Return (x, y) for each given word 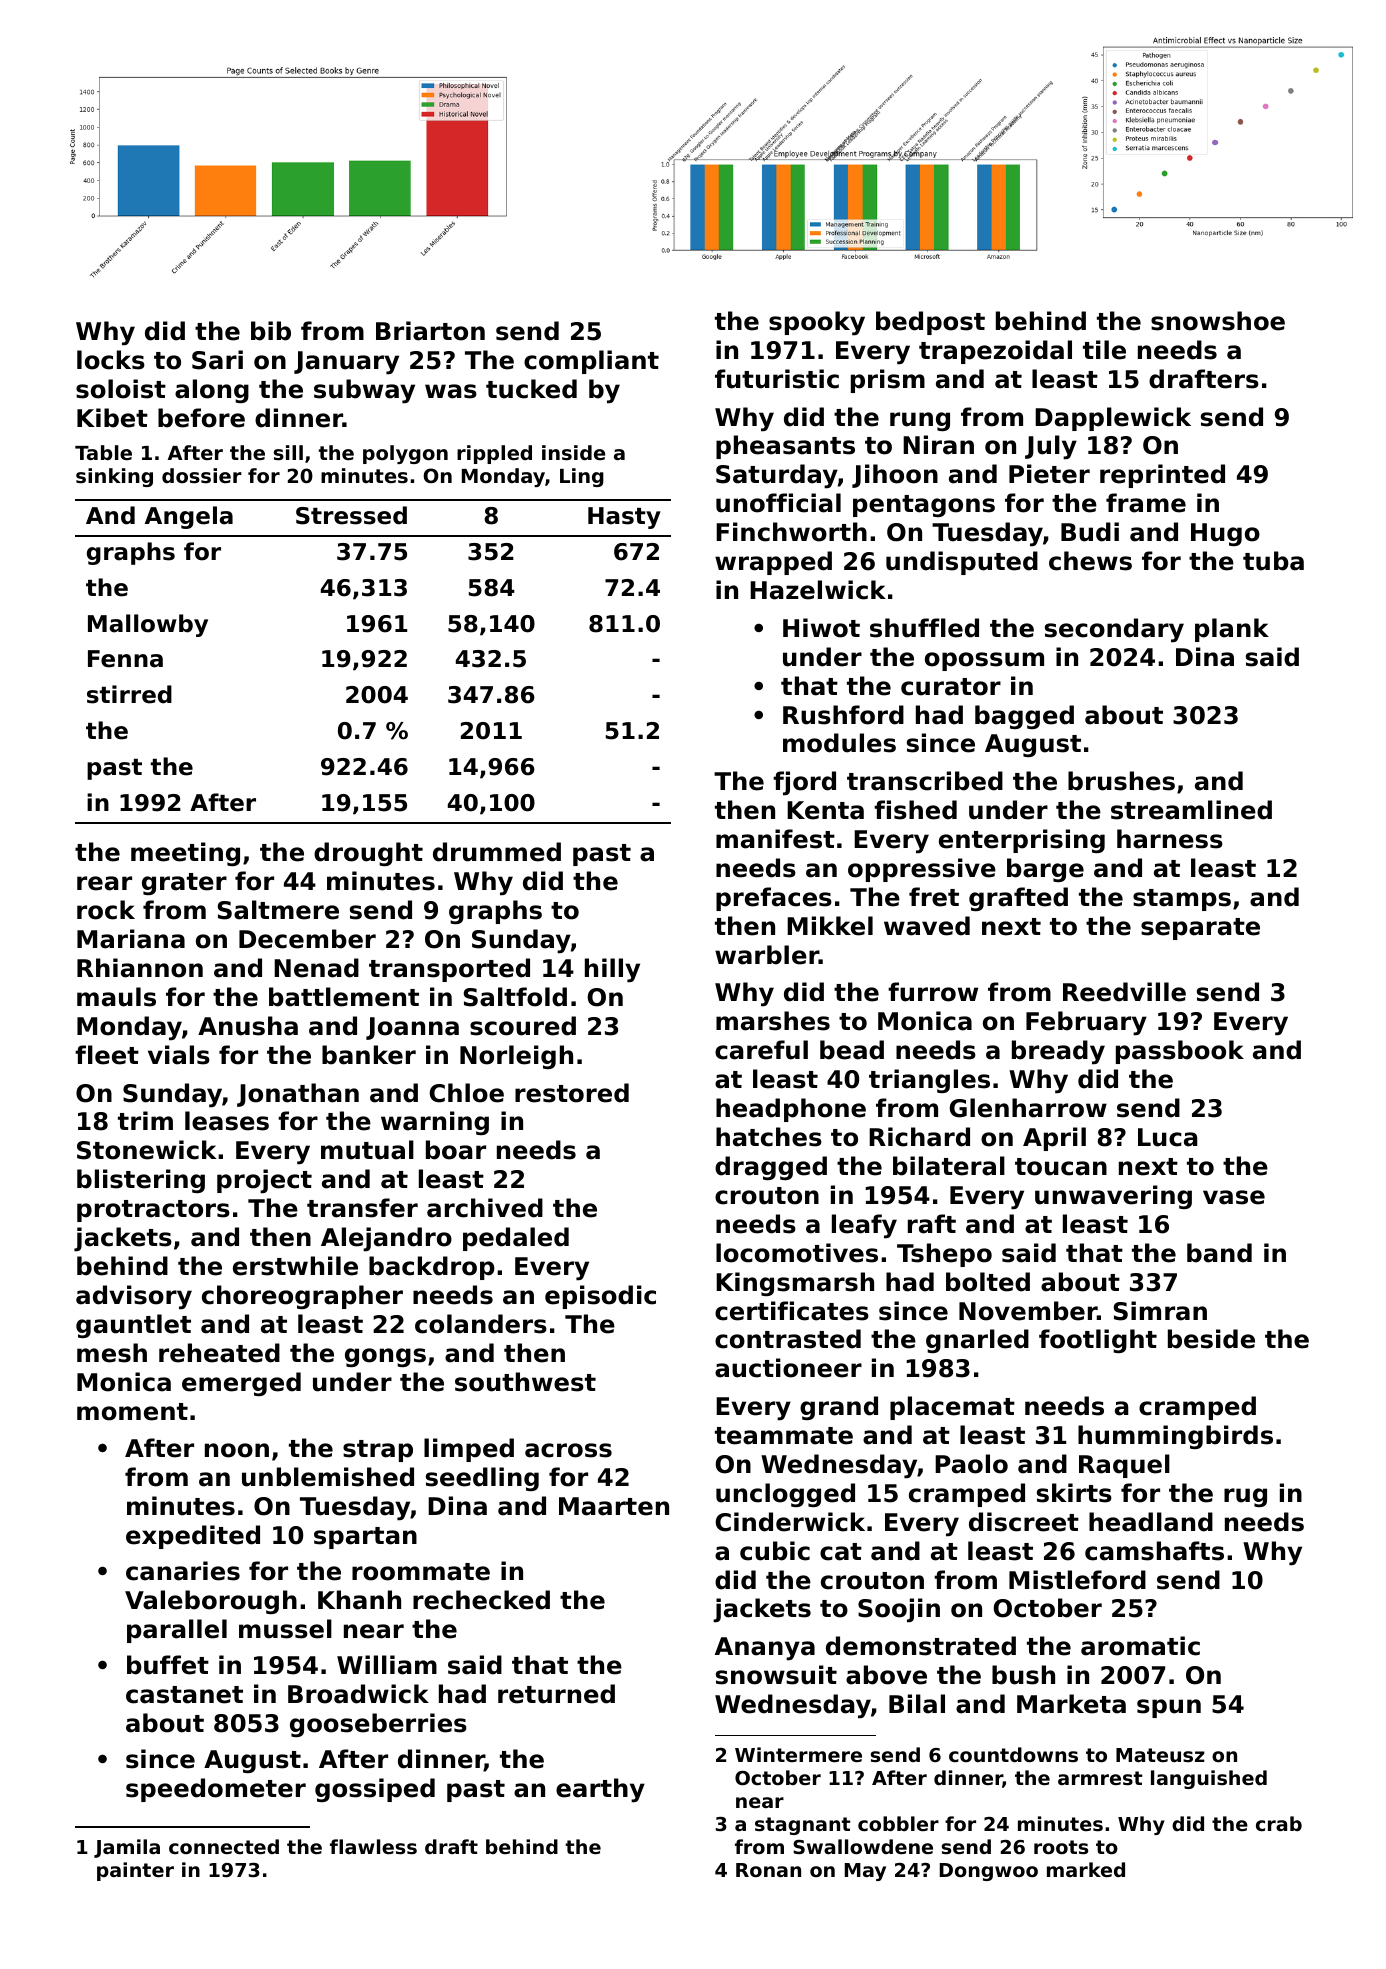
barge (1045, 870)
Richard (919, 1137)
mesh (112, 1353)
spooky (817, 323)
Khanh (359, 1600)
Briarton (430, 331)
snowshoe (1218, 321)
